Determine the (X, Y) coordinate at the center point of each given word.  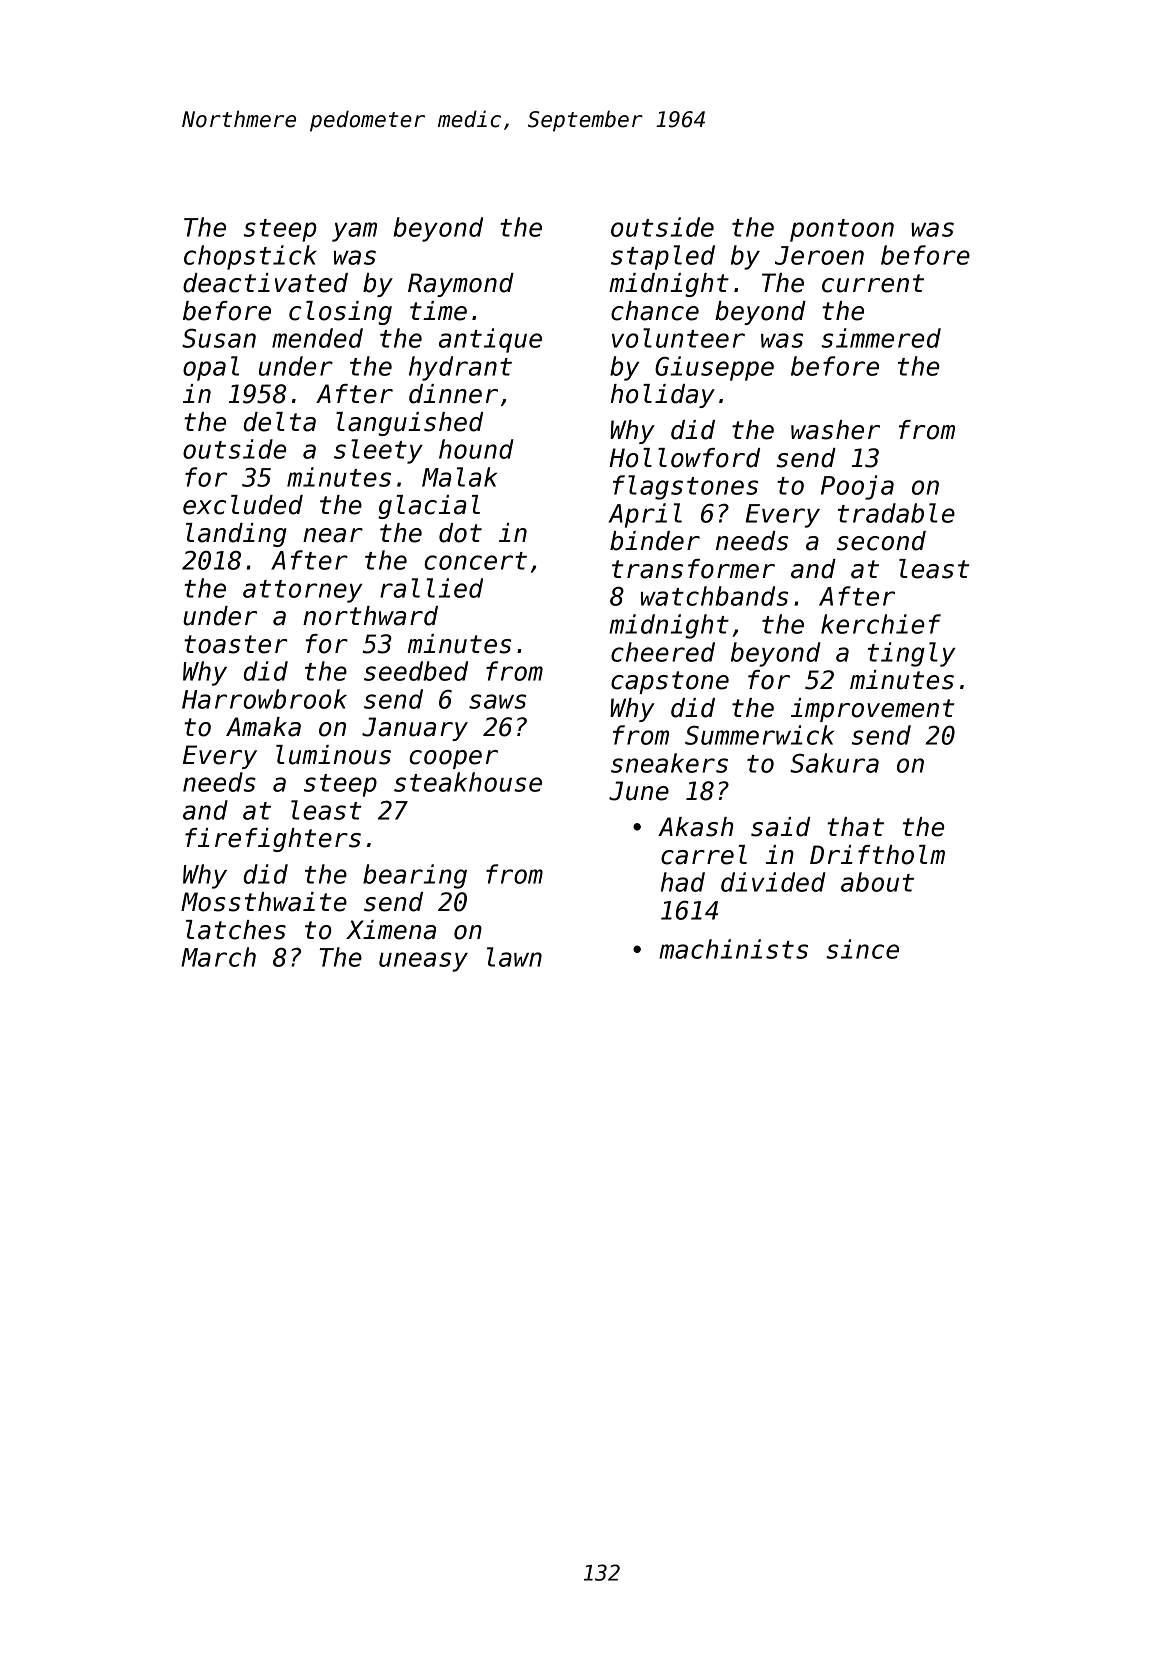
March (218, 957)
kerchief (881, 624)
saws (497, 701)
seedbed (416, 671)
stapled (663, 257)
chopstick (250, 257)
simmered (881, 338)
